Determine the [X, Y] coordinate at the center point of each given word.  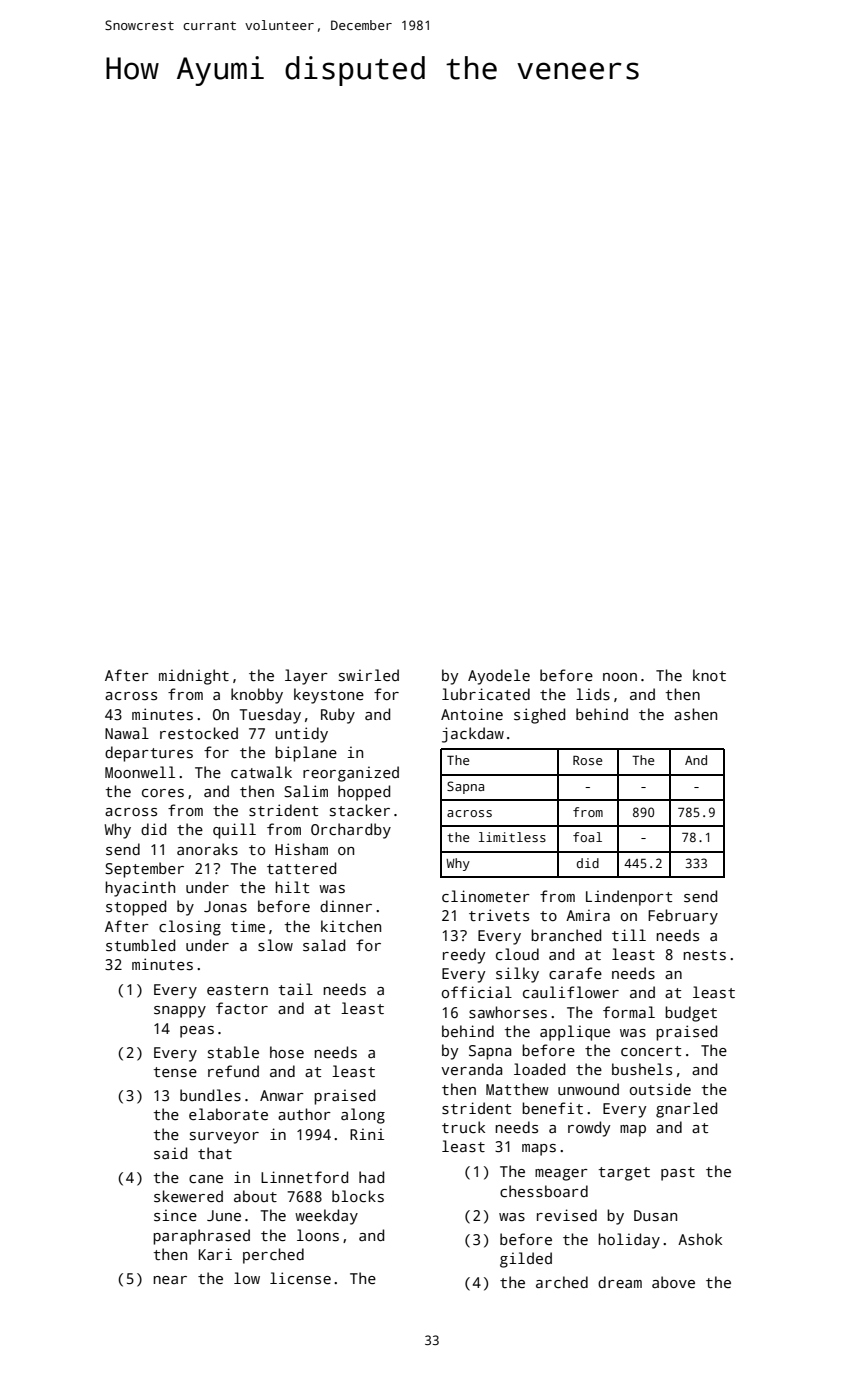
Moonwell [140, 772]
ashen [695, 714]
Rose [587, 760]
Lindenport [629, 898]
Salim [306, 791]
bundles [210, 1095]
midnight [194, 677]
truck [463, 1127]
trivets [499, 915]
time [248, 926]
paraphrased [201, 1237]
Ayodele [499, 677]
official [477, 992]
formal [629, 1012]
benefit [552, 1108]
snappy [180, 1012]
